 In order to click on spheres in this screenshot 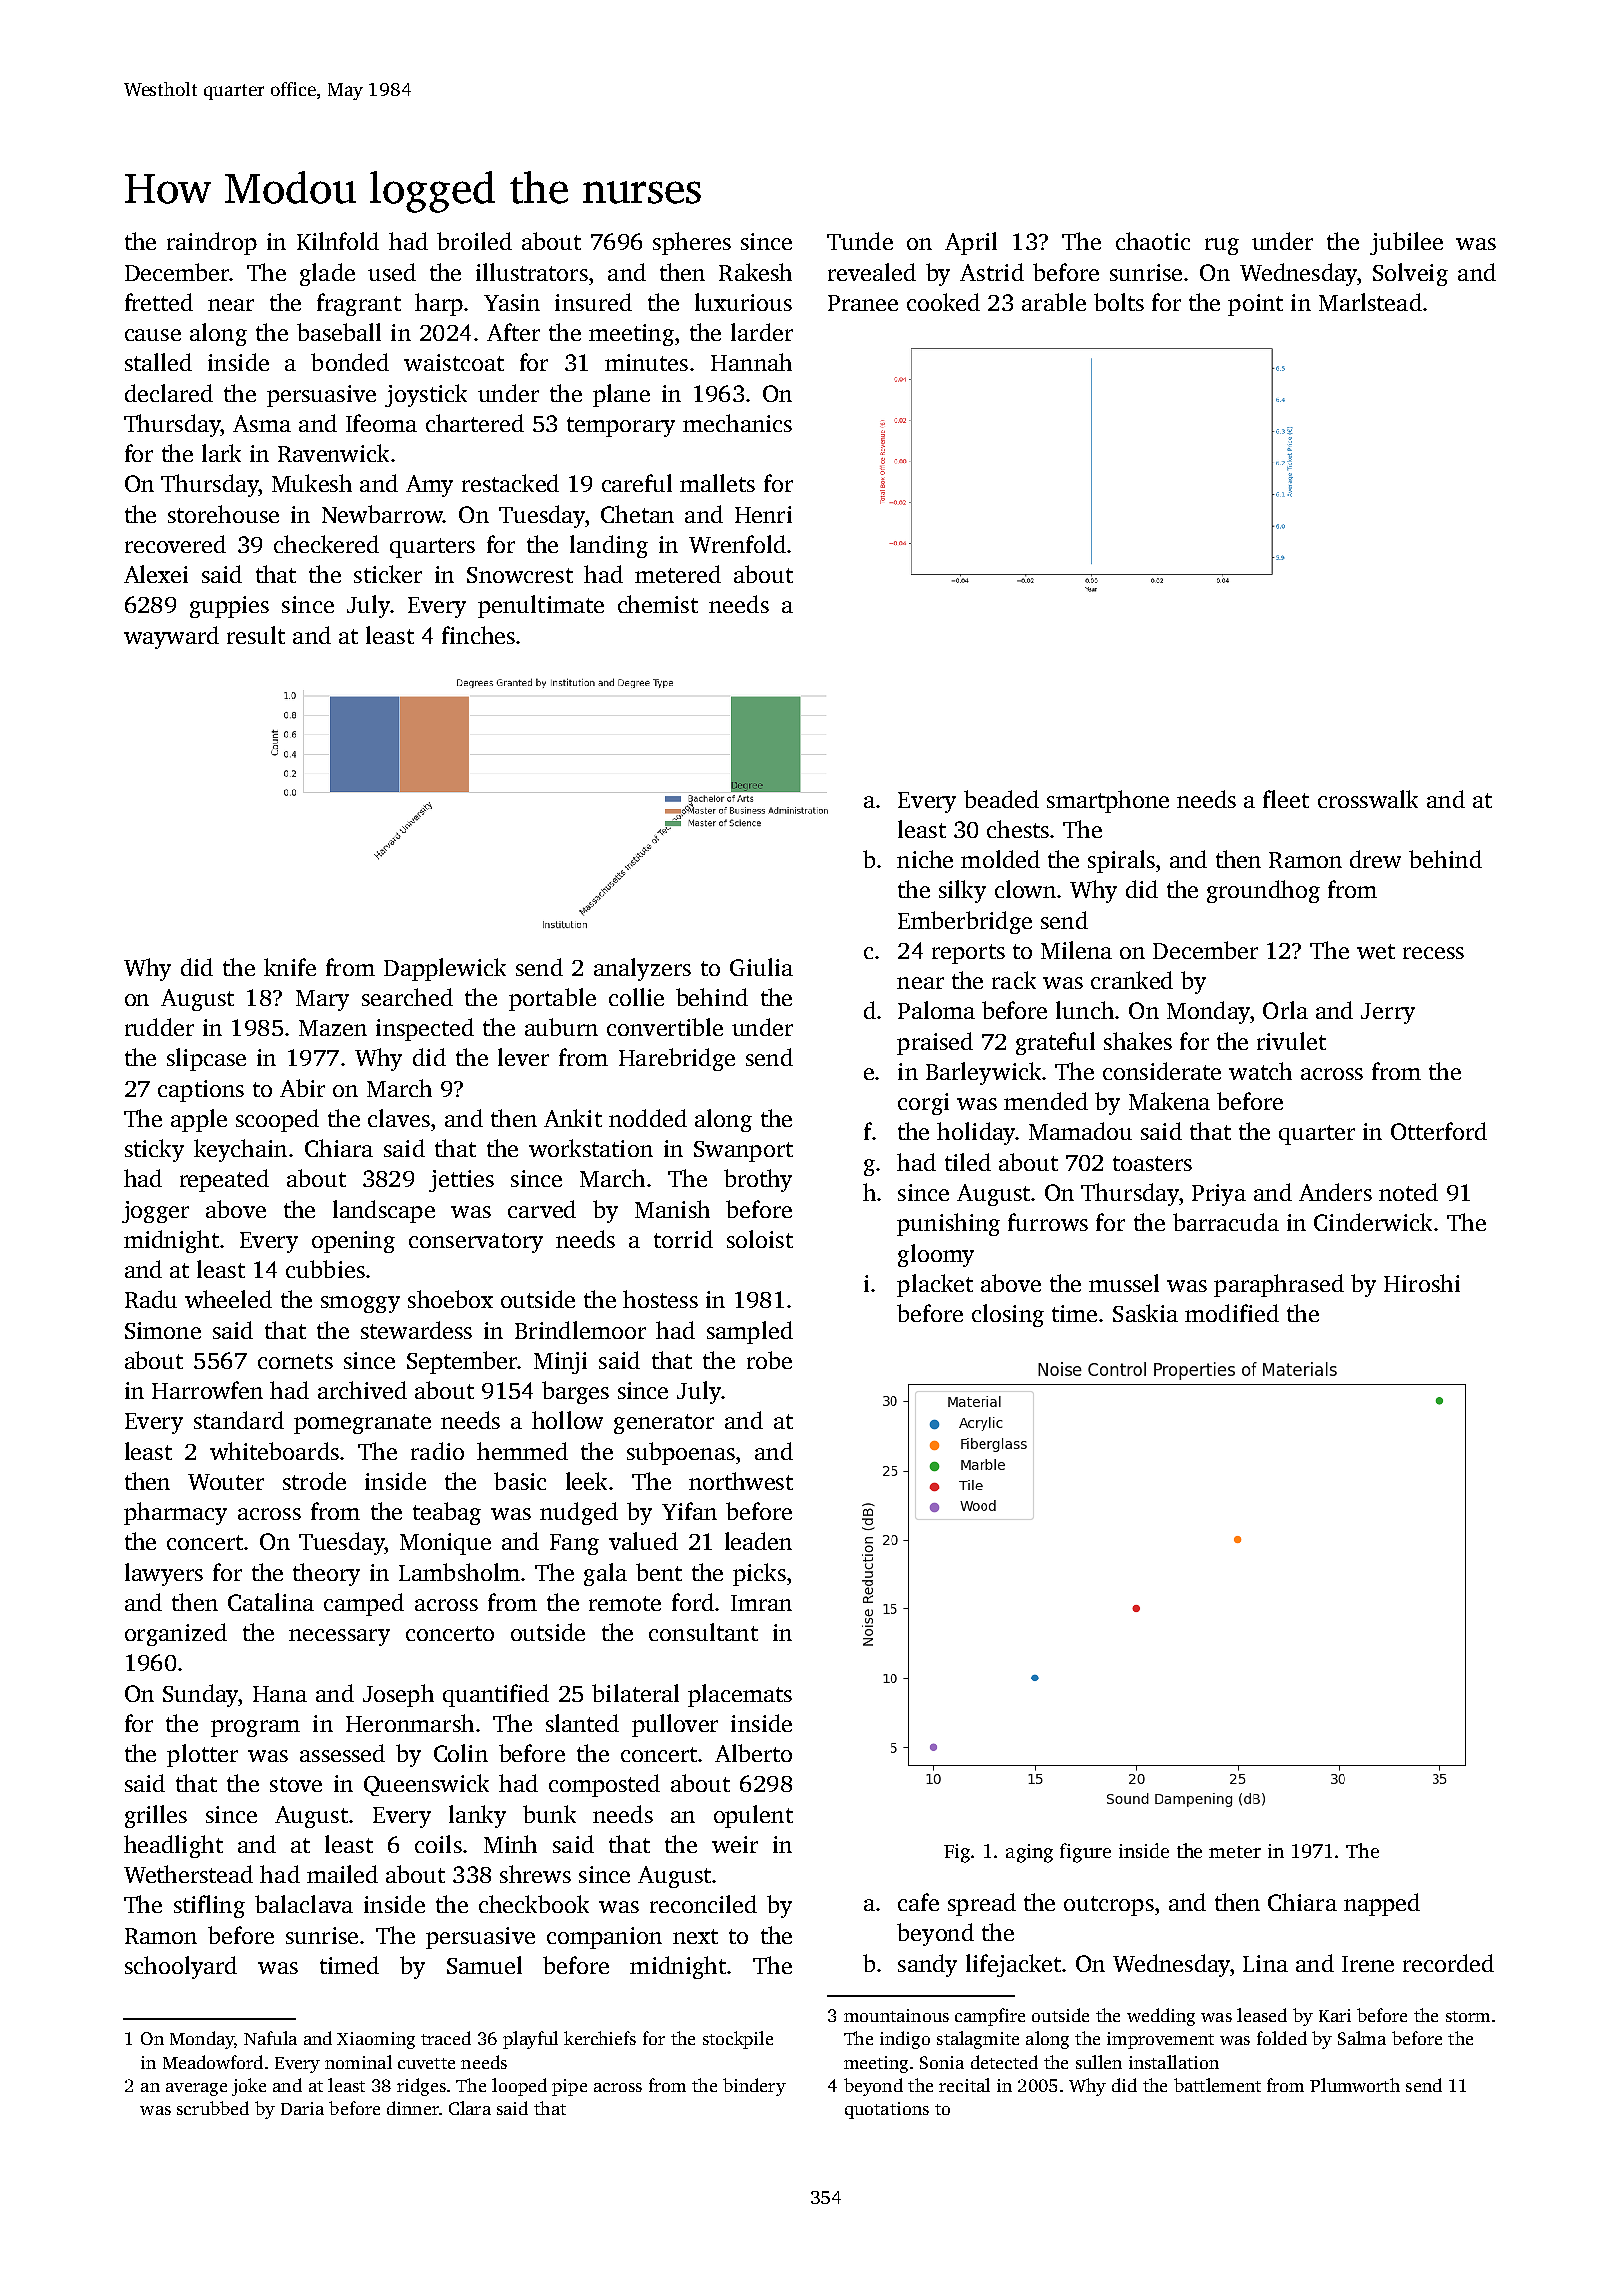, I will do `click(692, 243)`.
